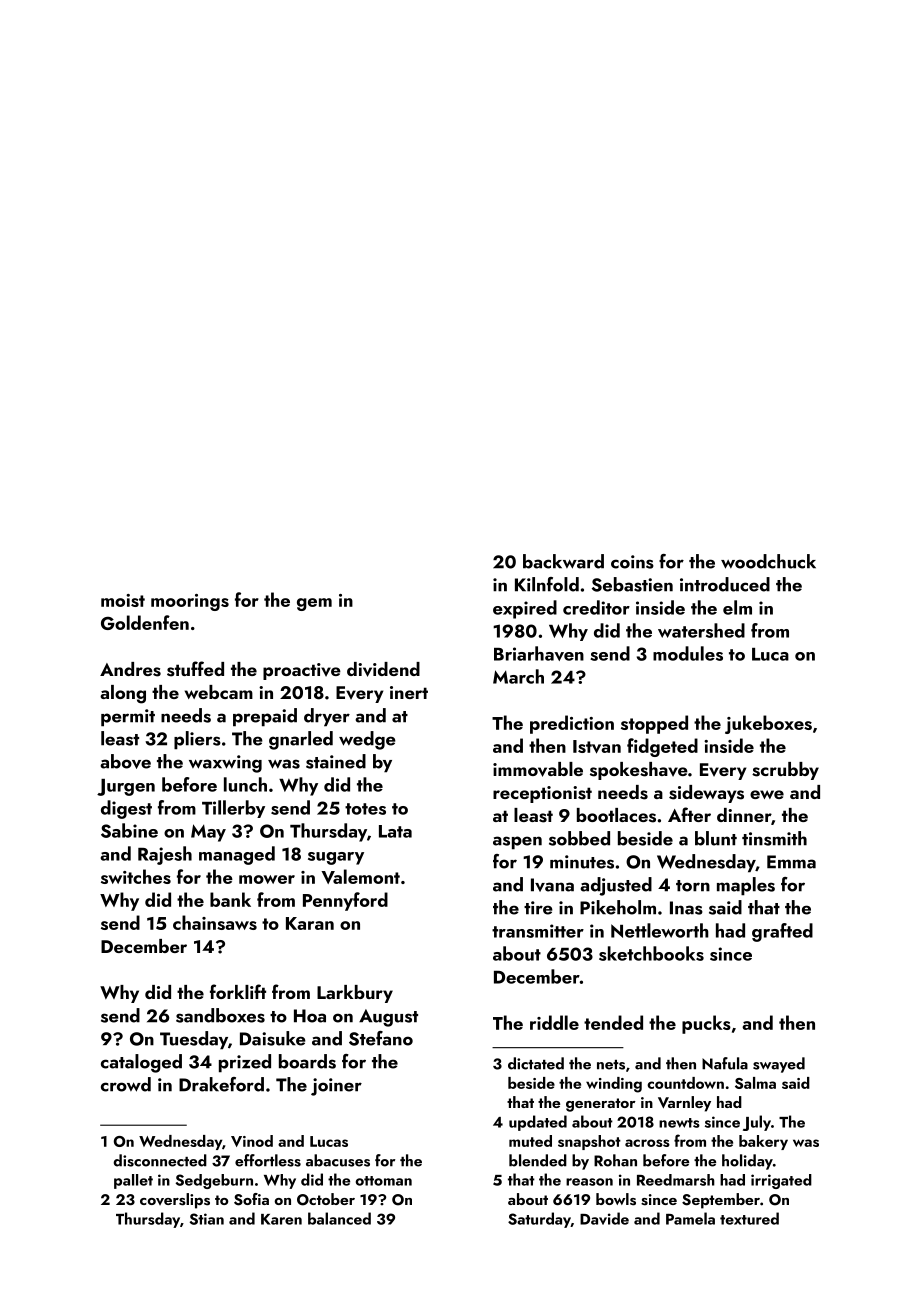 The height and width of the document is (1311, 924). What do you see at coordinates (701, 630) in the document?
I see `watershed` at bounding box center [701, 630].
